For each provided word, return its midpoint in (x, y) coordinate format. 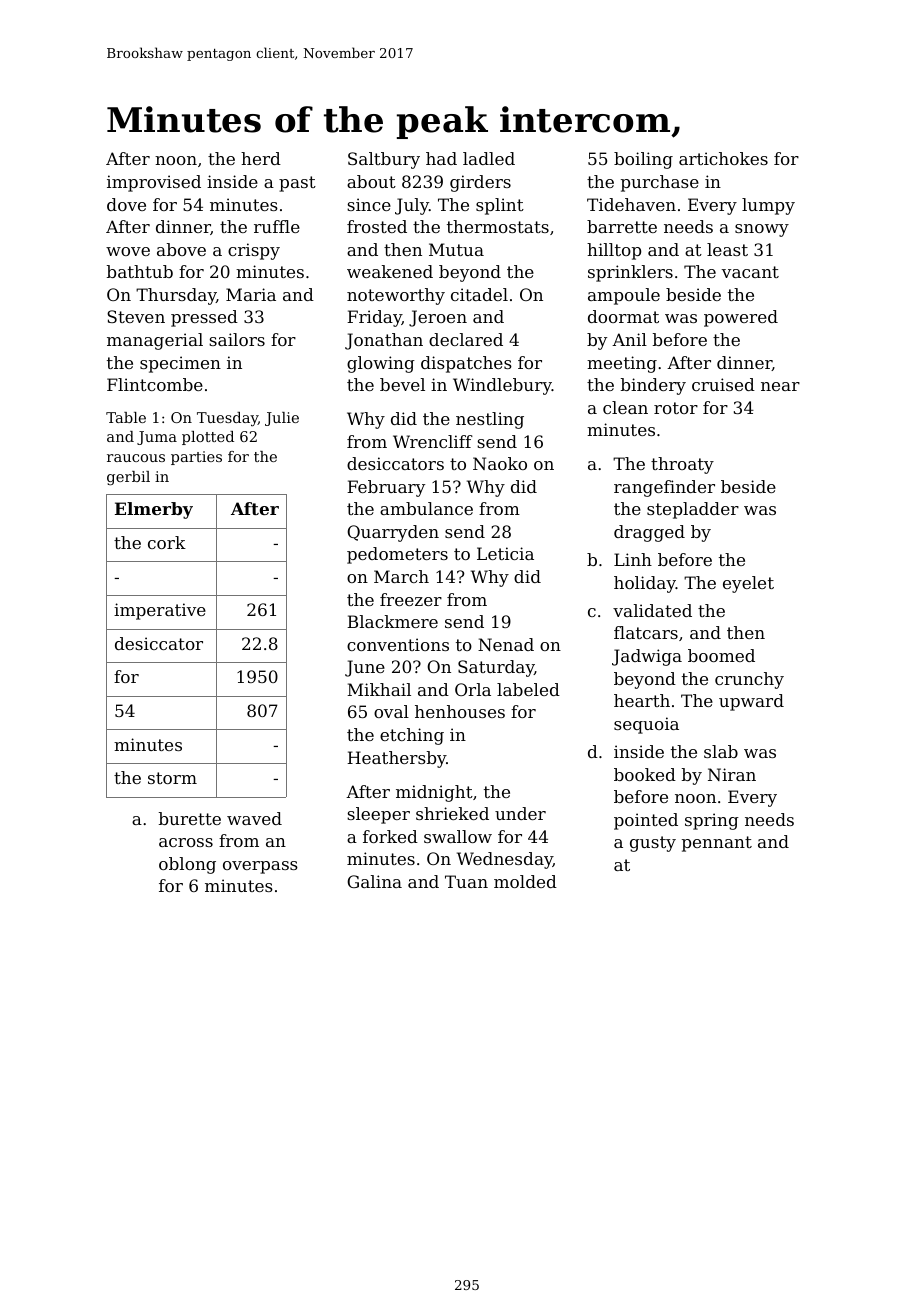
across (186, 842)
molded (525, 881)
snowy (762, 230)
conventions (398, 644)
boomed (721, 655)
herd (261, 158)
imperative (160, 611)
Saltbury (384, 160)
